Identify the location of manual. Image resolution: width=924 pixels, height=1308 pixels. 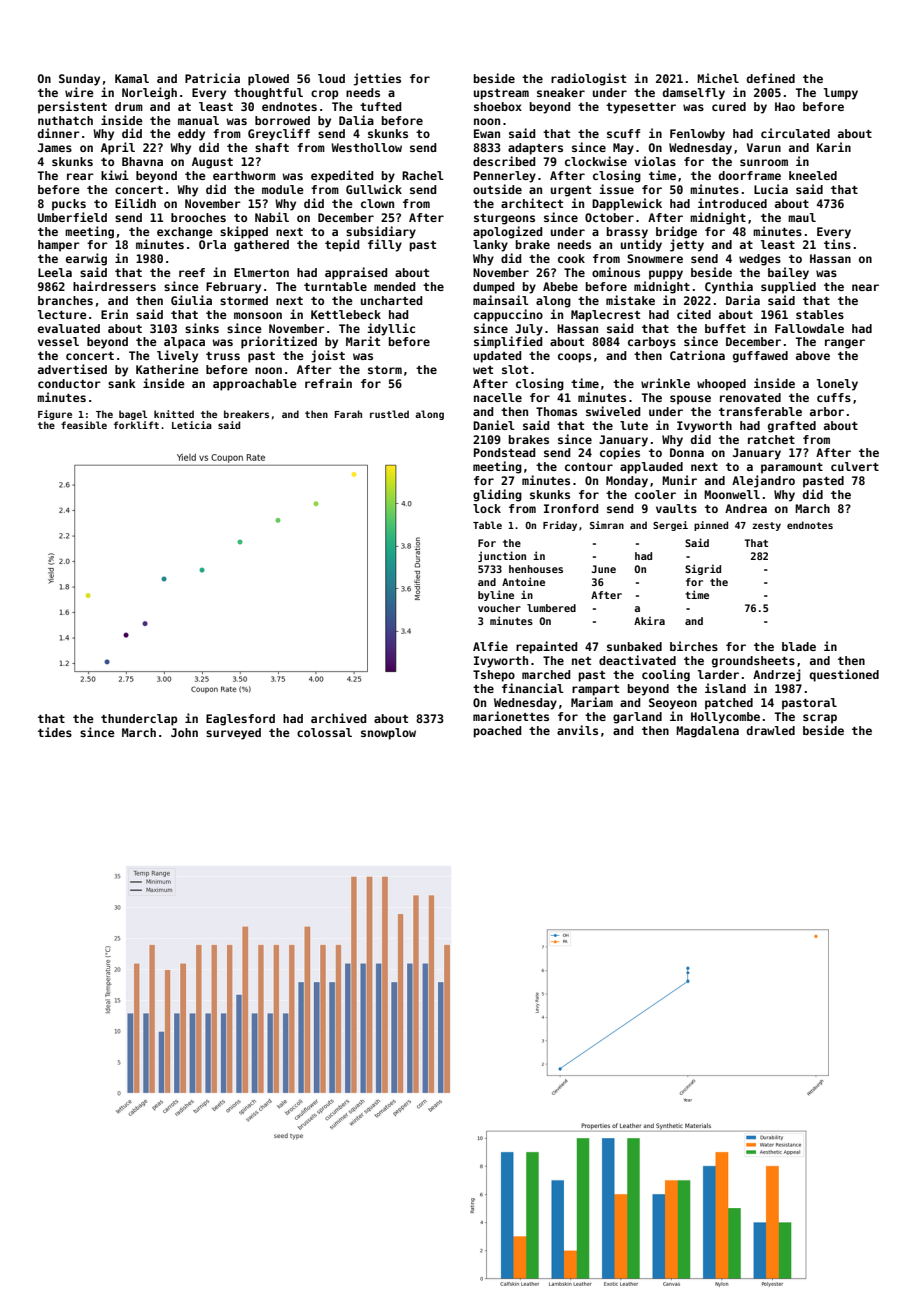
(198, 120).
